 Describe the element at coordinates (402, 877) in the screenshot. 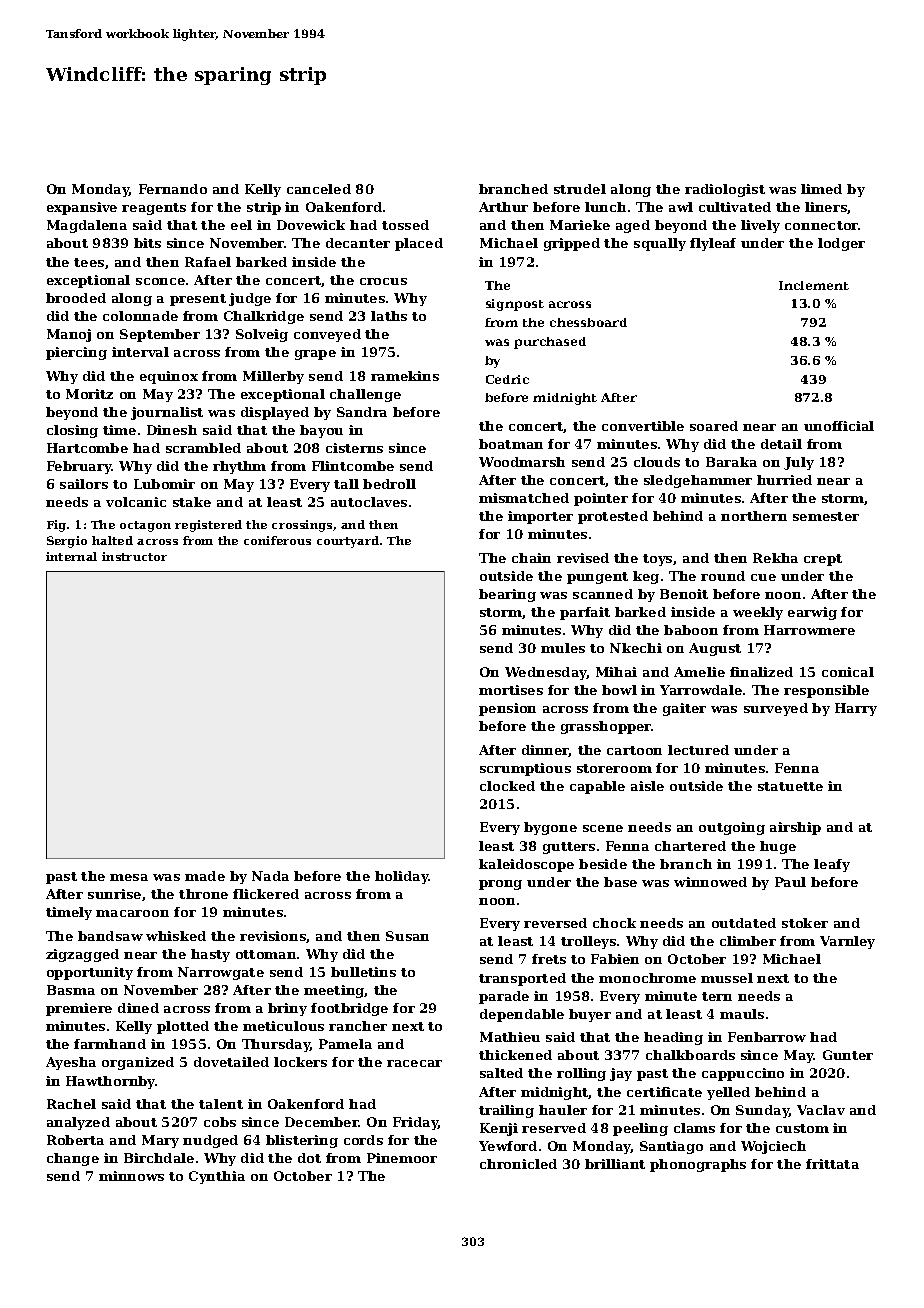

I see `holiday` at that location.
